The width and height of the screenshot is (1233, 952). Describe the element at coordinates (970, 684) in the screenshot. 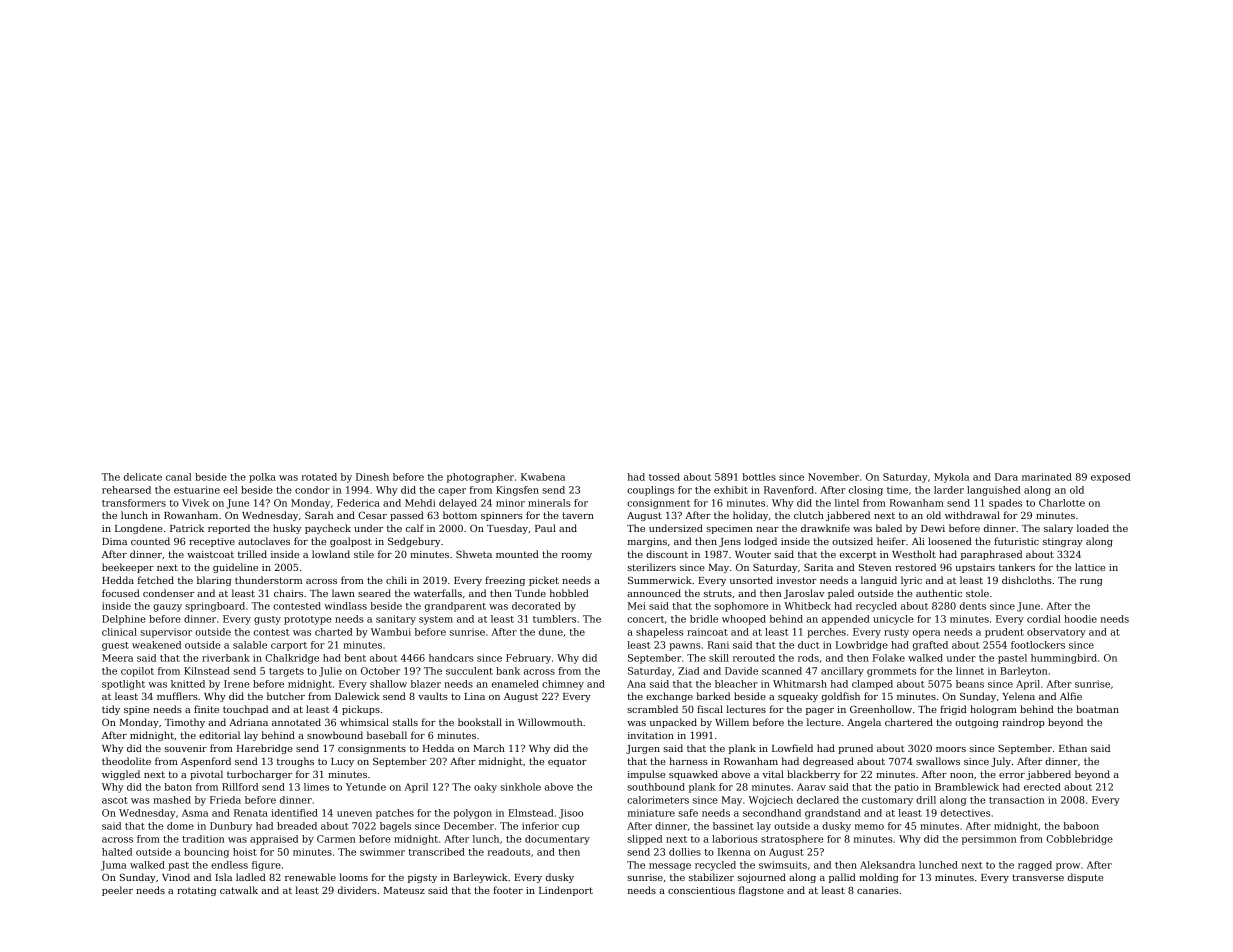

I see `beans` at that location.
